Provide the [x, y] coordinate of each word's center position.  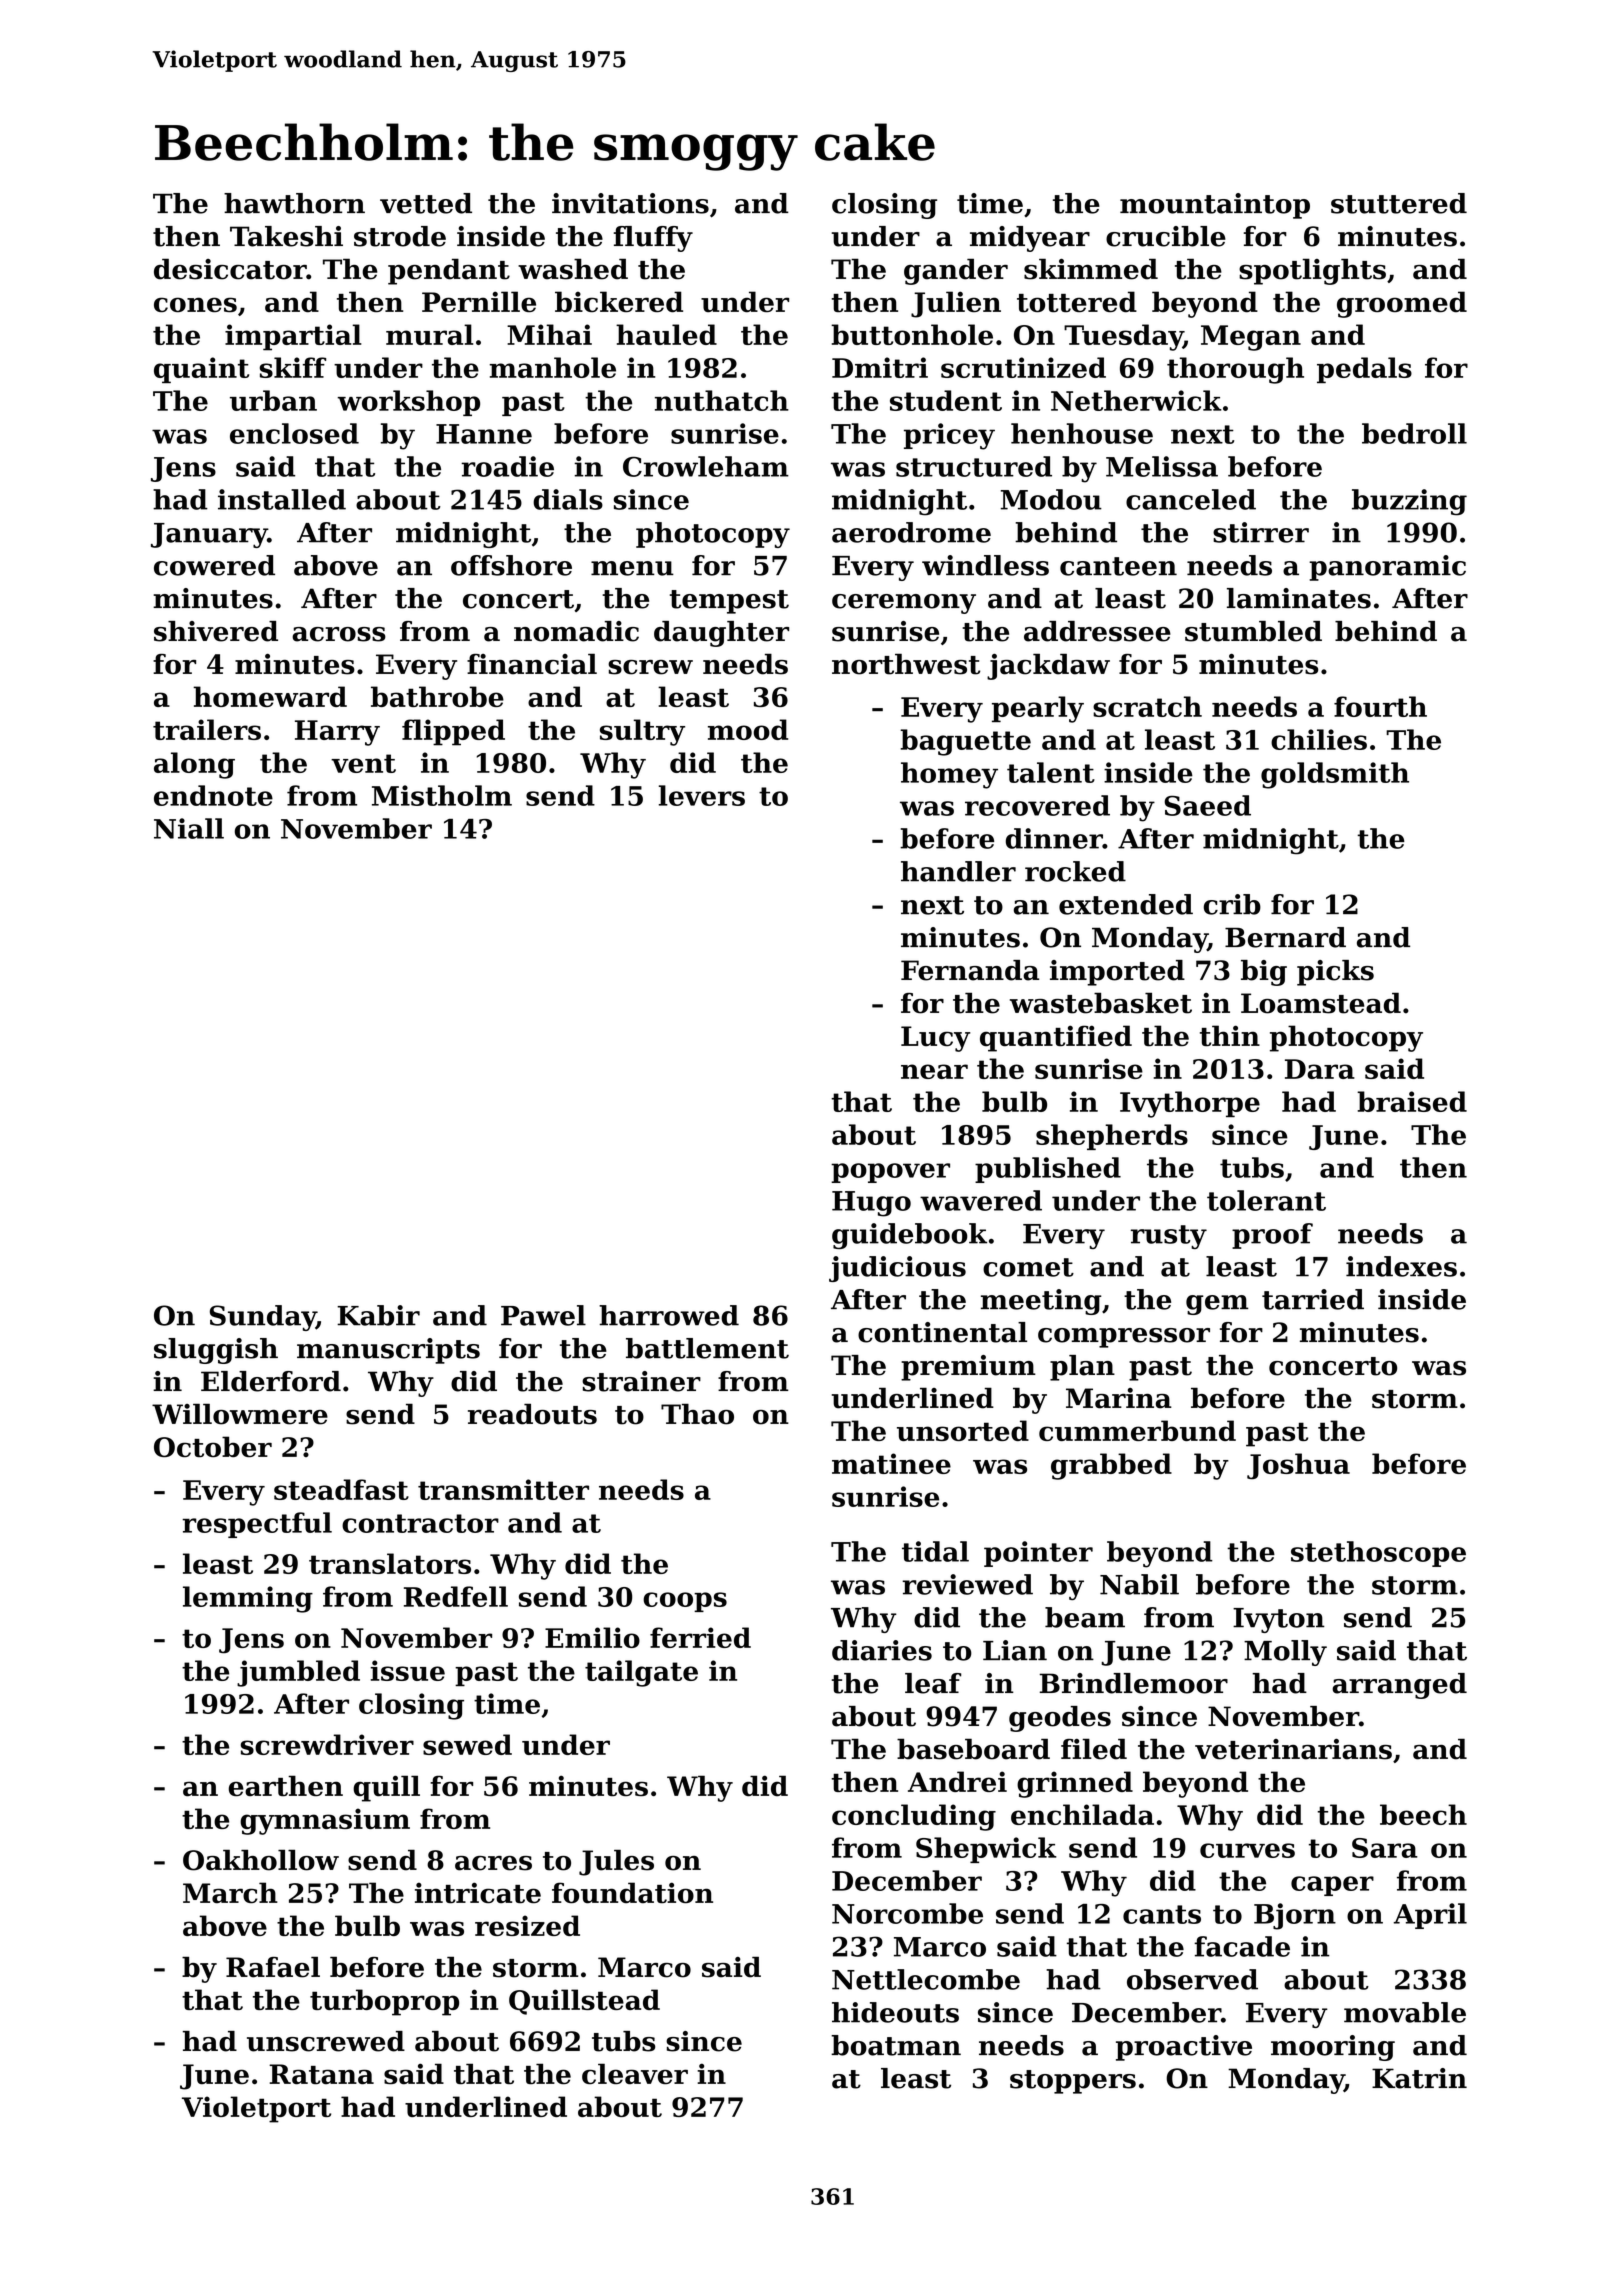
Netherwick [1136, 400]
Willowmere [240, 1414]
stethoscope [1378, 1554]
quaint [201, 370]
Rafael [273, 1967]
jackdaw [1048, 667]
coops [685, 1602]
